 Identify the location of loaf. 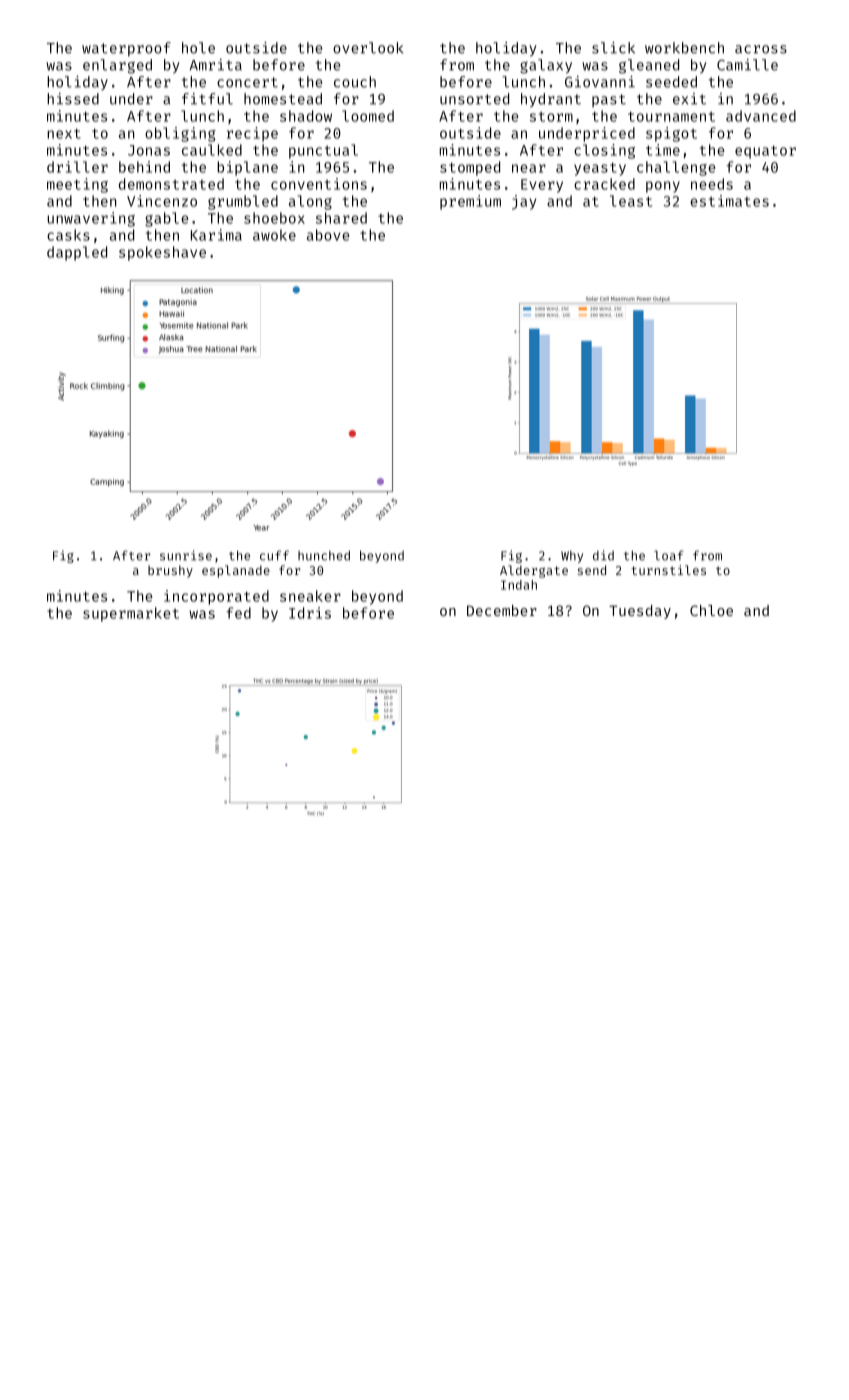
(669, 555).
